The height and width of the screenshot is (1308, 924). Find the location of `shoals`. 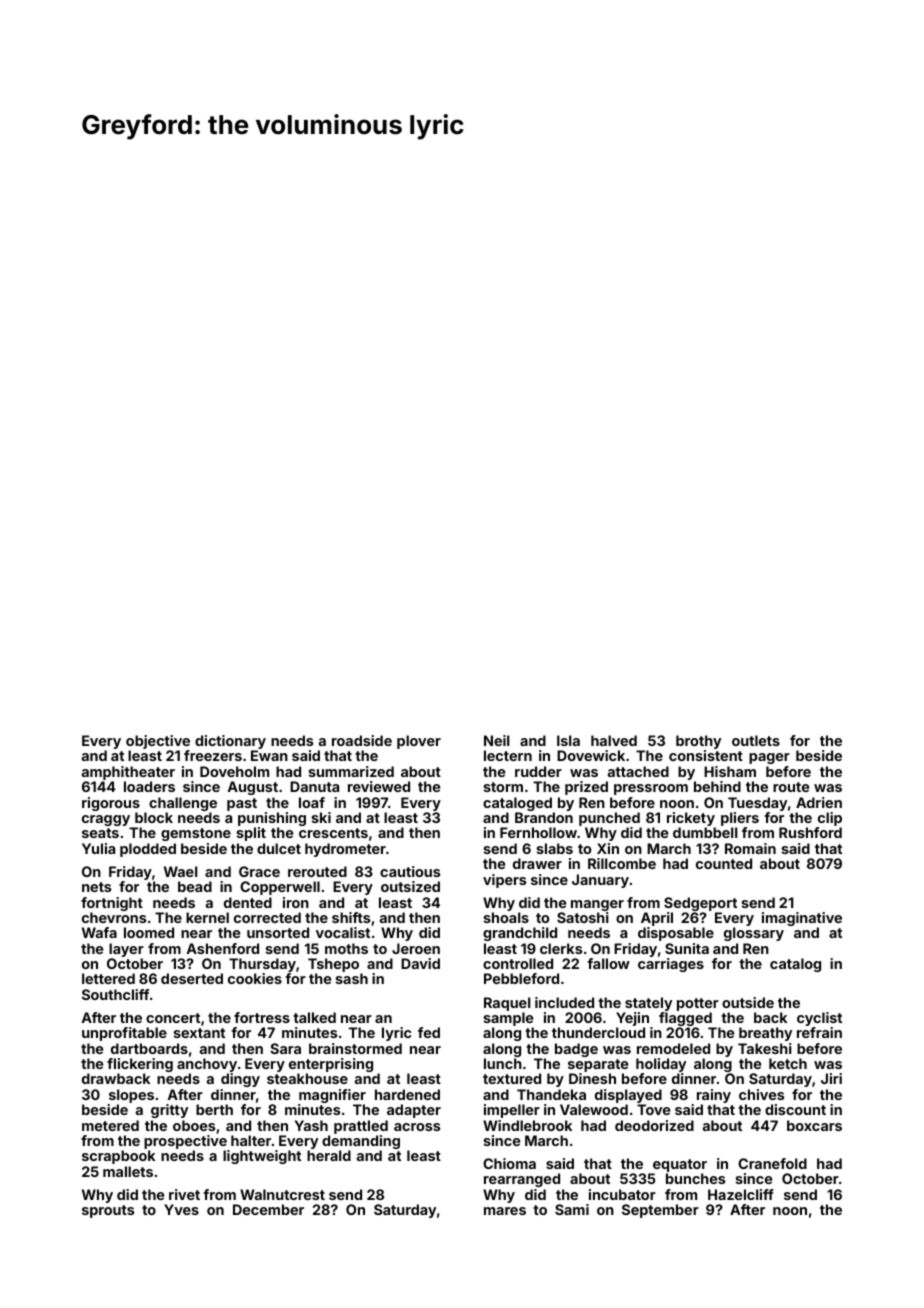

shoals is located at coordinates (506, 917).
